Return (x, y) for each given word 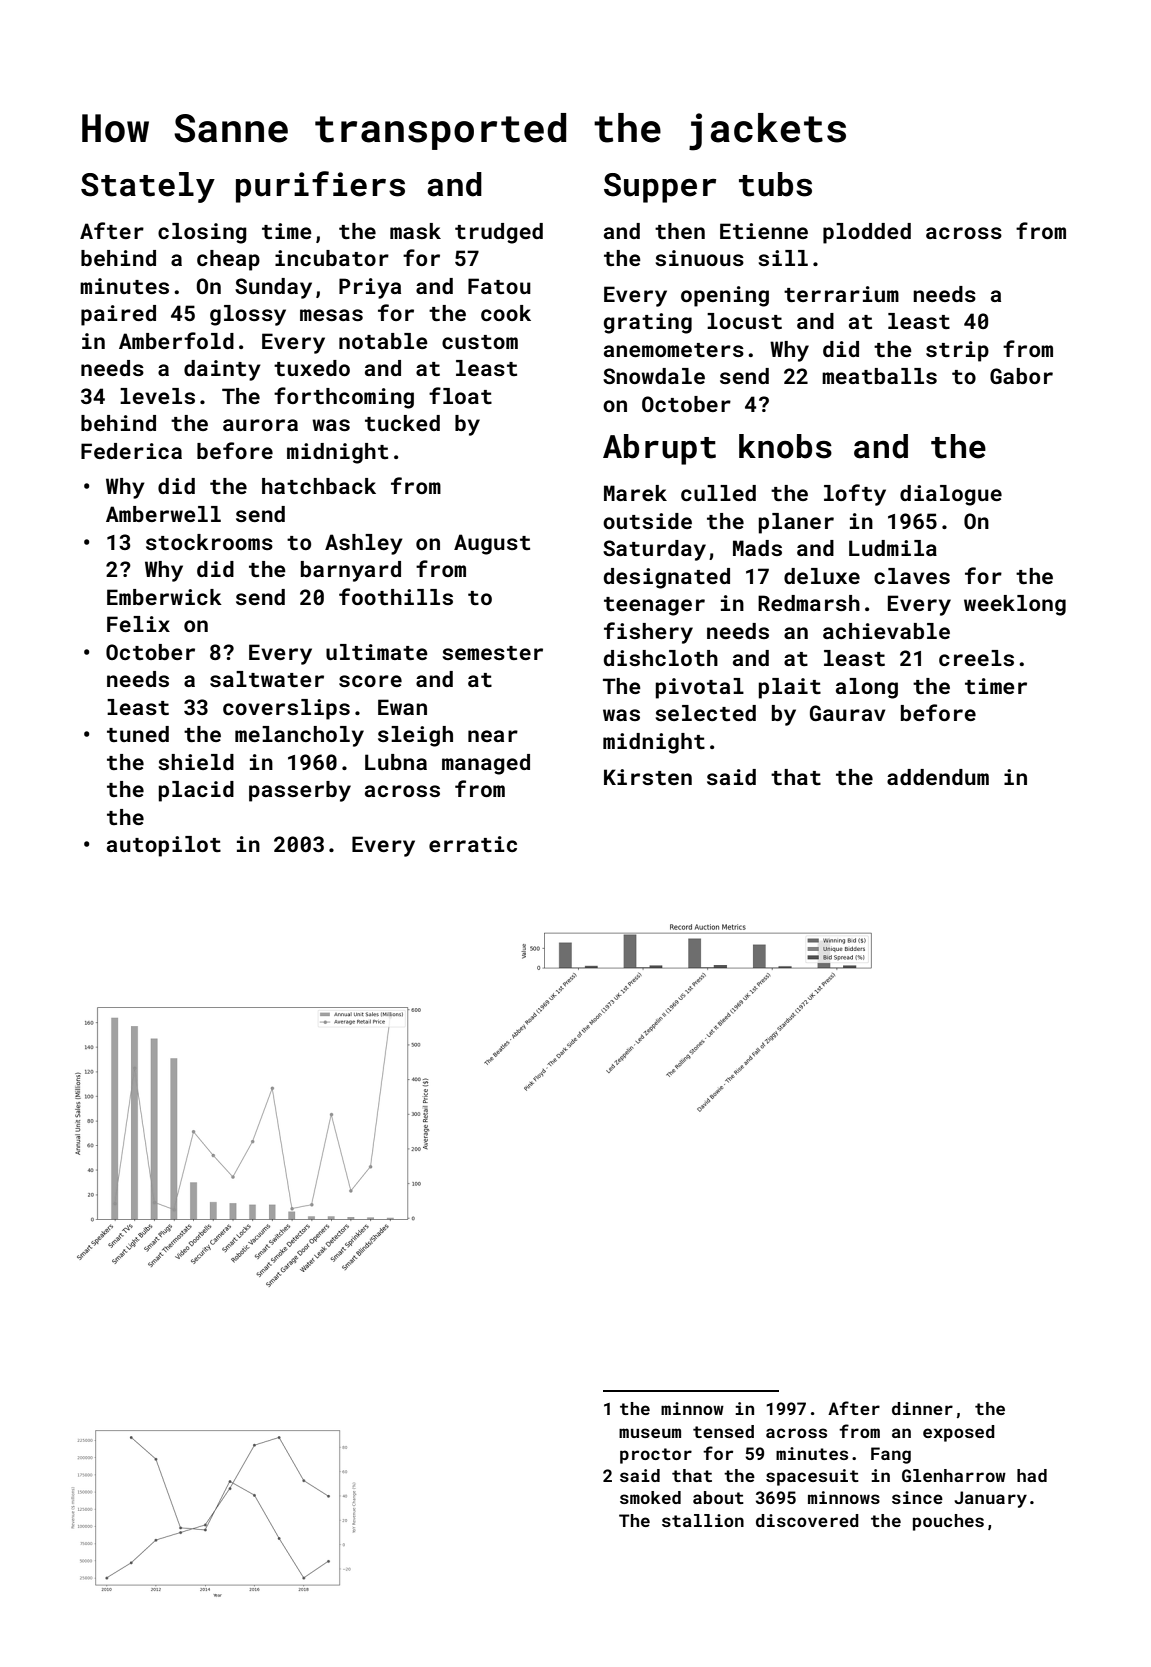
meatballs (879, 376)
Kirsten (648, 777)
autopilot (164, 846)
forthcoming (344, 398)
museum (650, 1433)
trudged (499, 233)
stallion (703, 1520)
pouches (948, 1522)
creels (976, 658)
